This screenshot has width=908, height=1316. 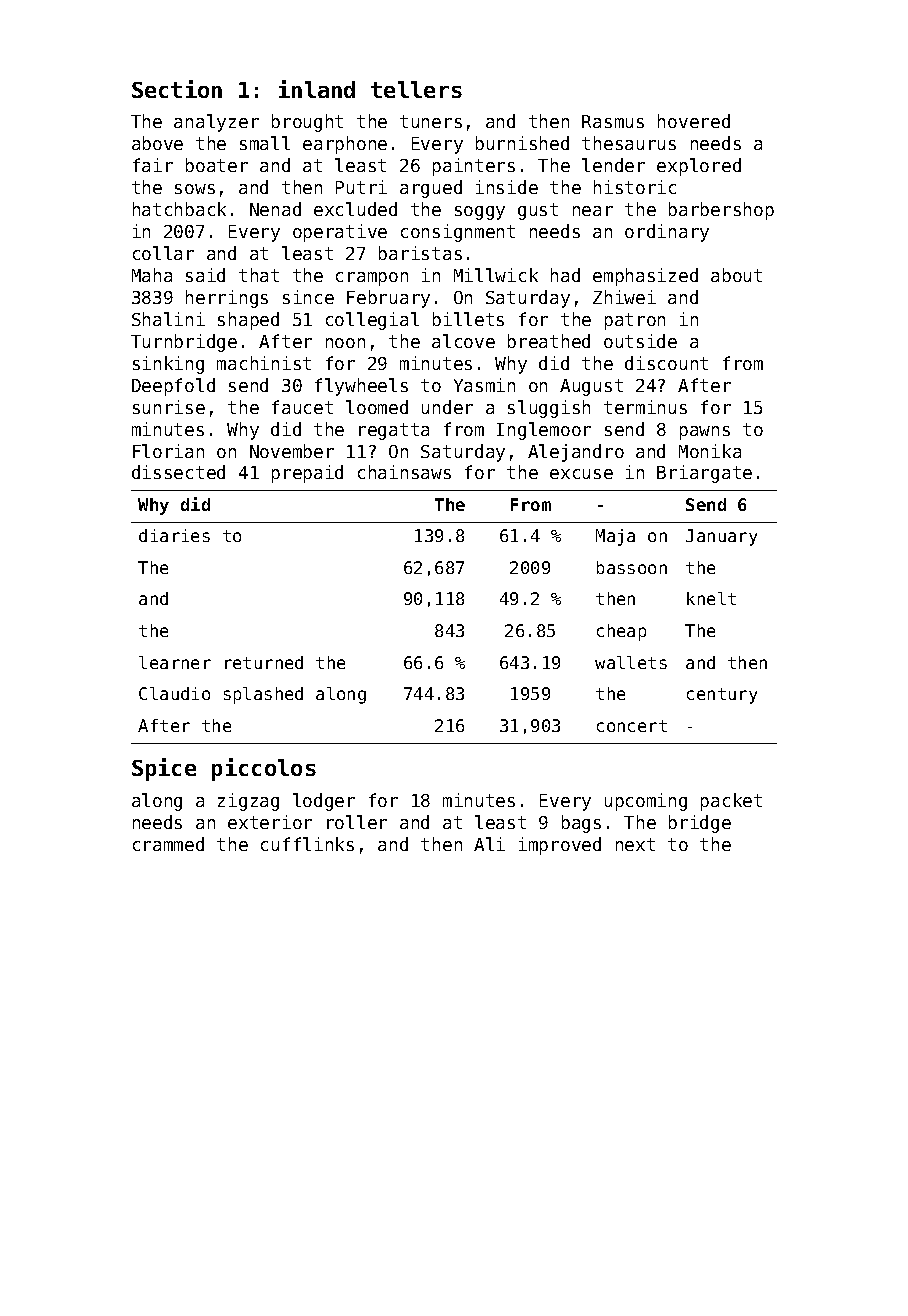 I want to click on century, so click(x=722, y=696).
